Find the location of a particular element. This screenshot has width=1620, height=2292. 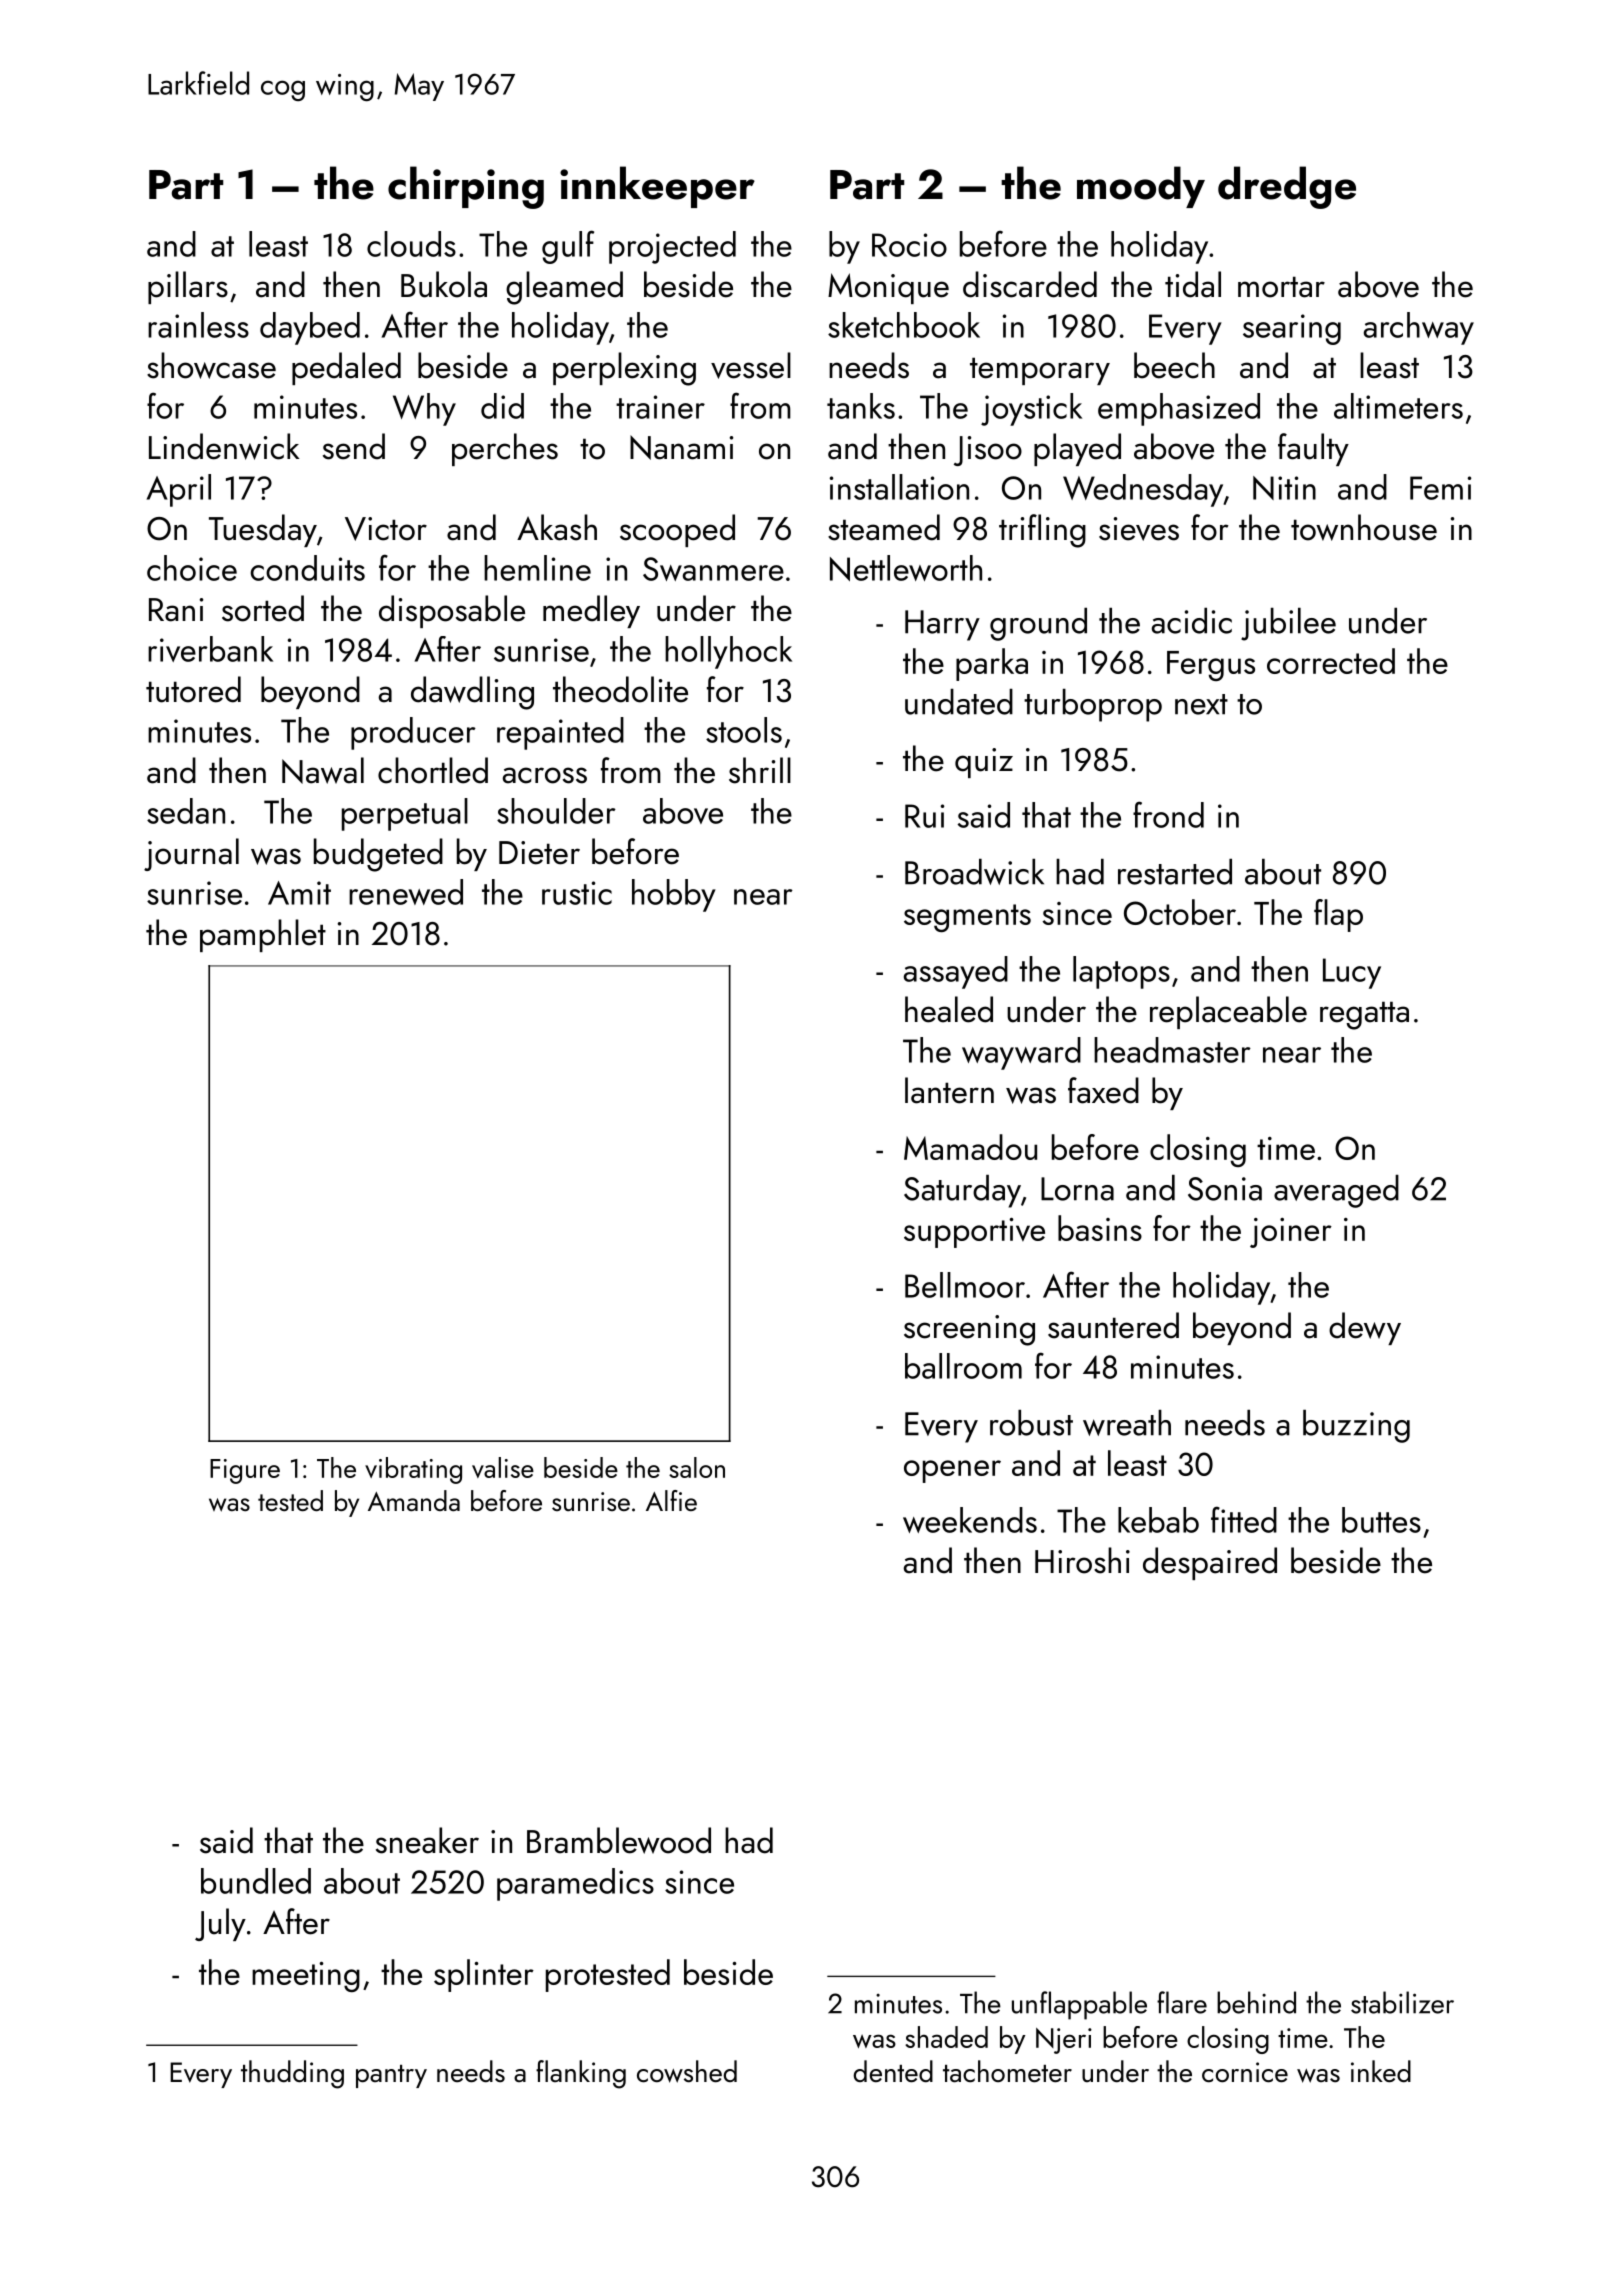

Monique is located at coordinates (888, 288).
